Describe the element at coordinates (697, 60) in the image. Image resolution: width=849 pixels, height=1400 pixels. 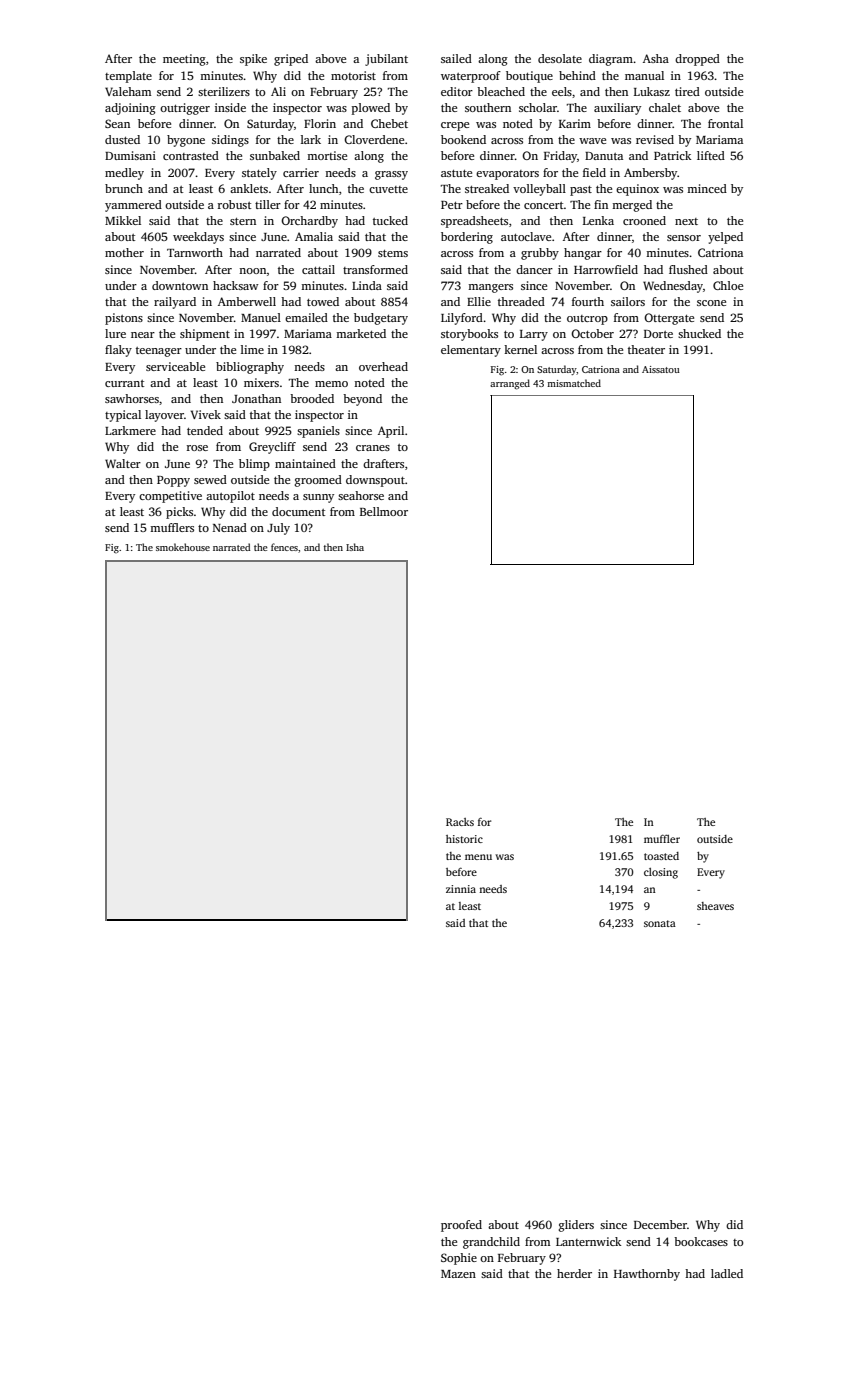
I see `dropped` at that location.
